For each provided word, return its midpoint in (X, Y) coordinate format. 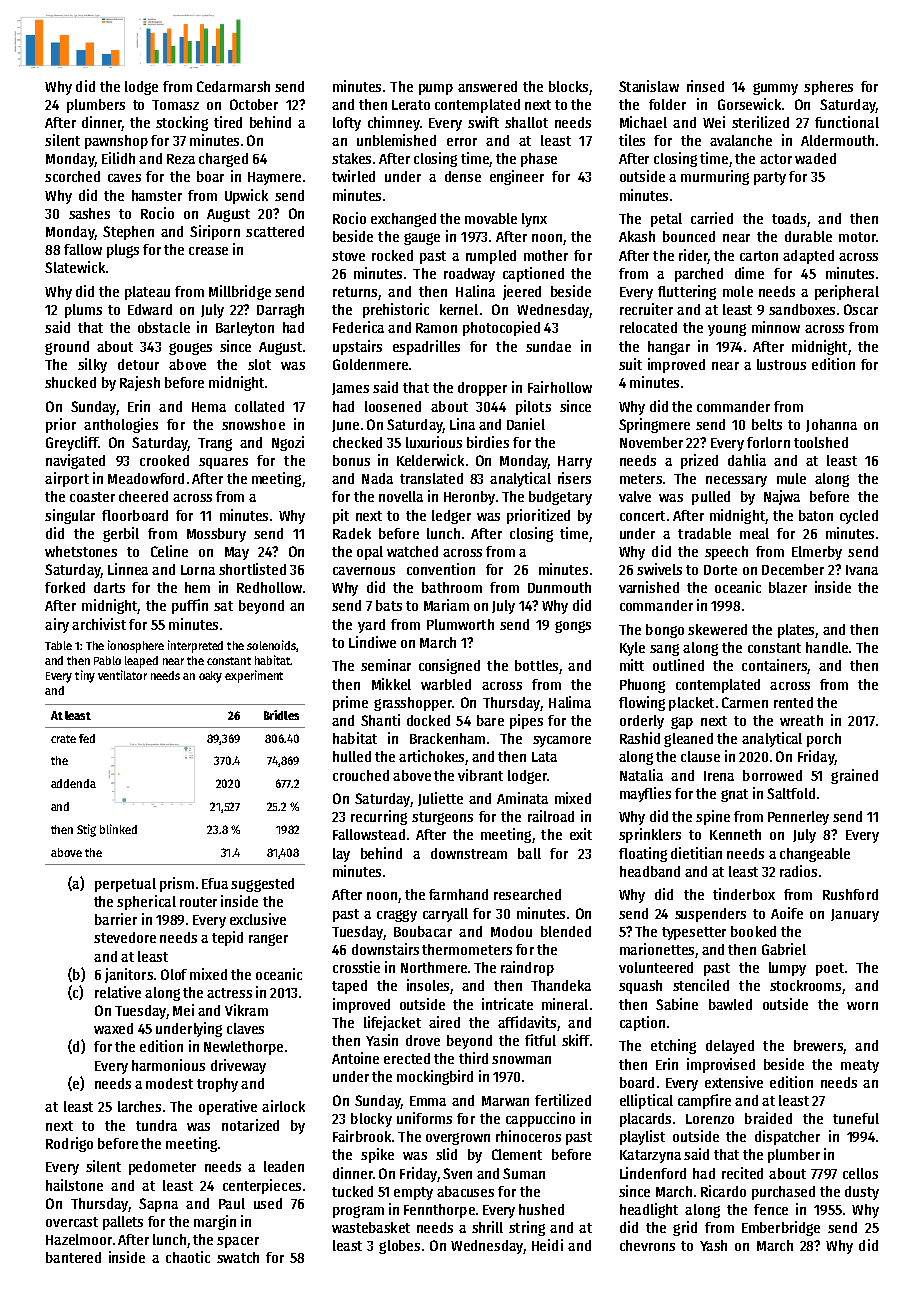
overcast (72, 1222)
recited (742, 1173)
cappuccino (540, 1119)
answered (487, 86)
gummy (775, 89)
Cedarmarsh (233, 86)
